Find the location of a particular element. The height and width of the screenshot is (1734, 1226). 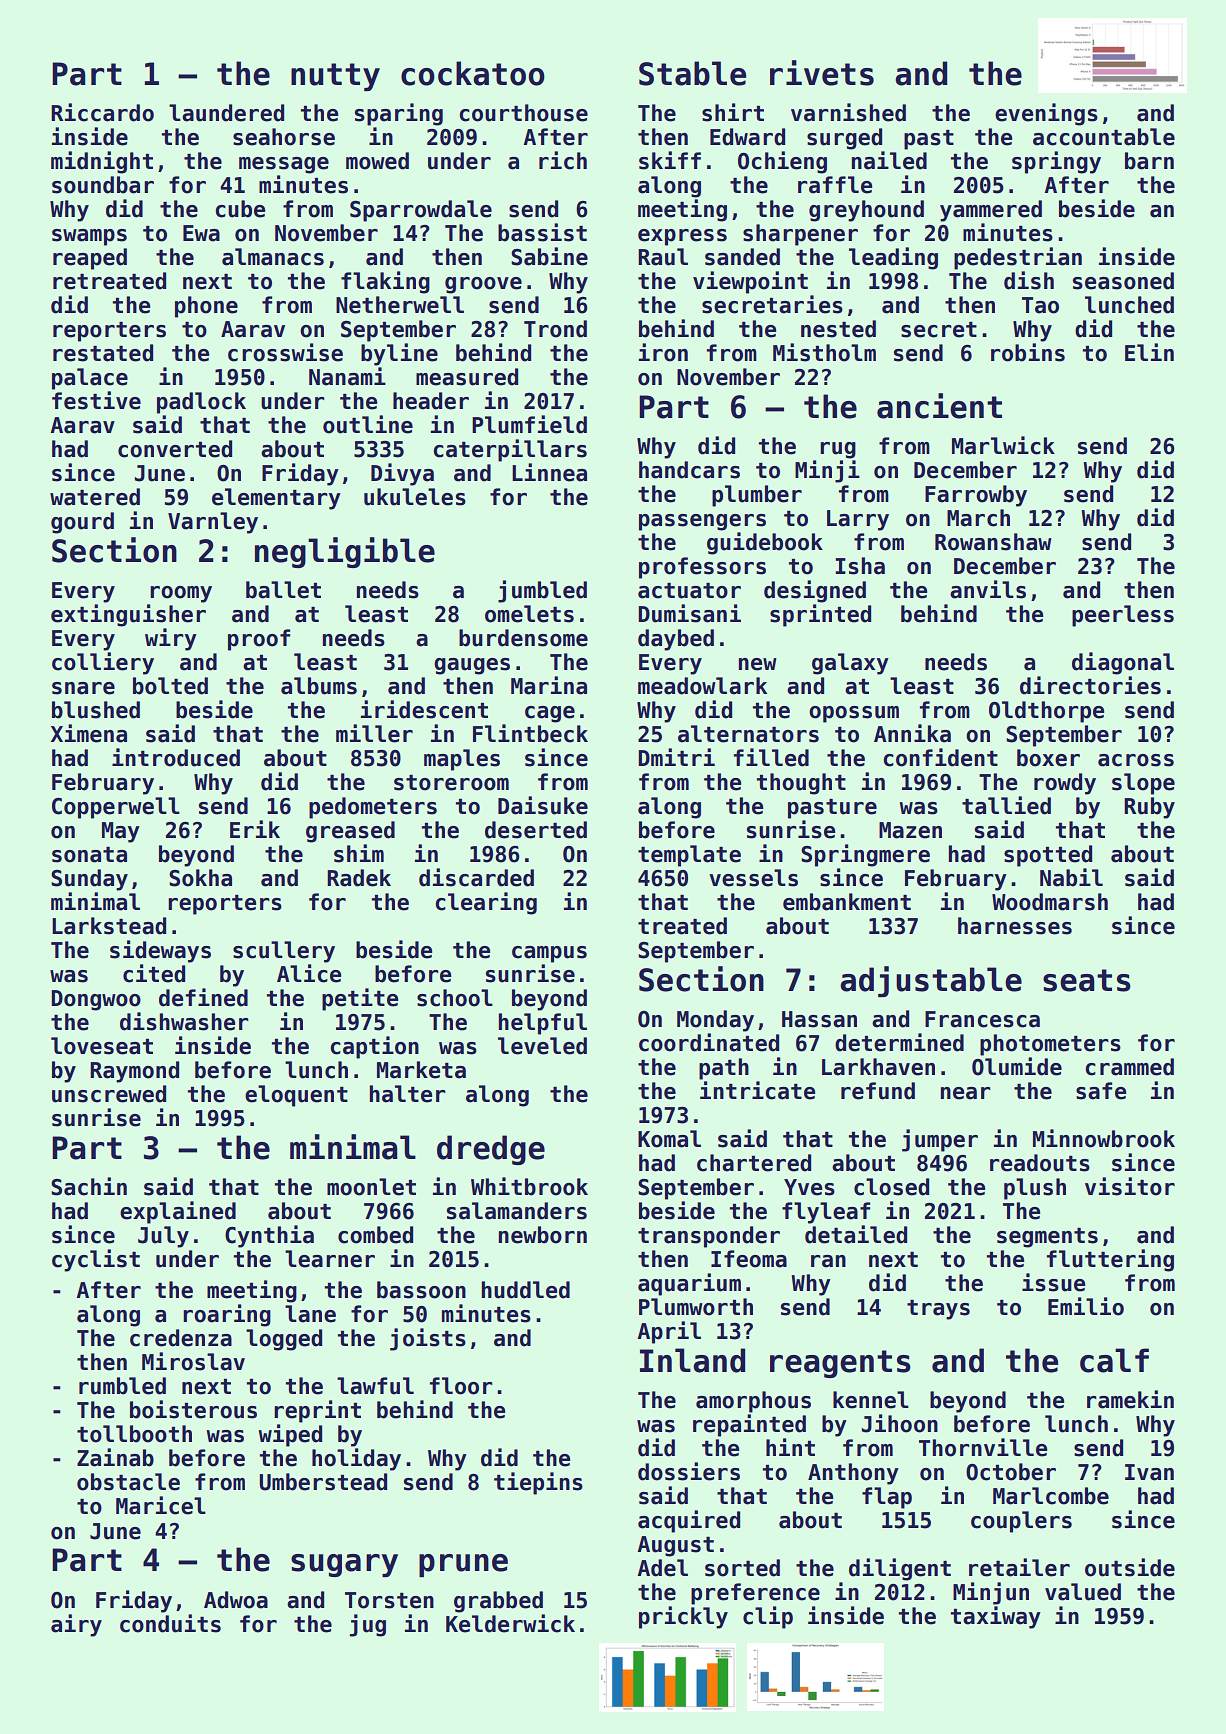

iron is located at coordinates (663, 352).
